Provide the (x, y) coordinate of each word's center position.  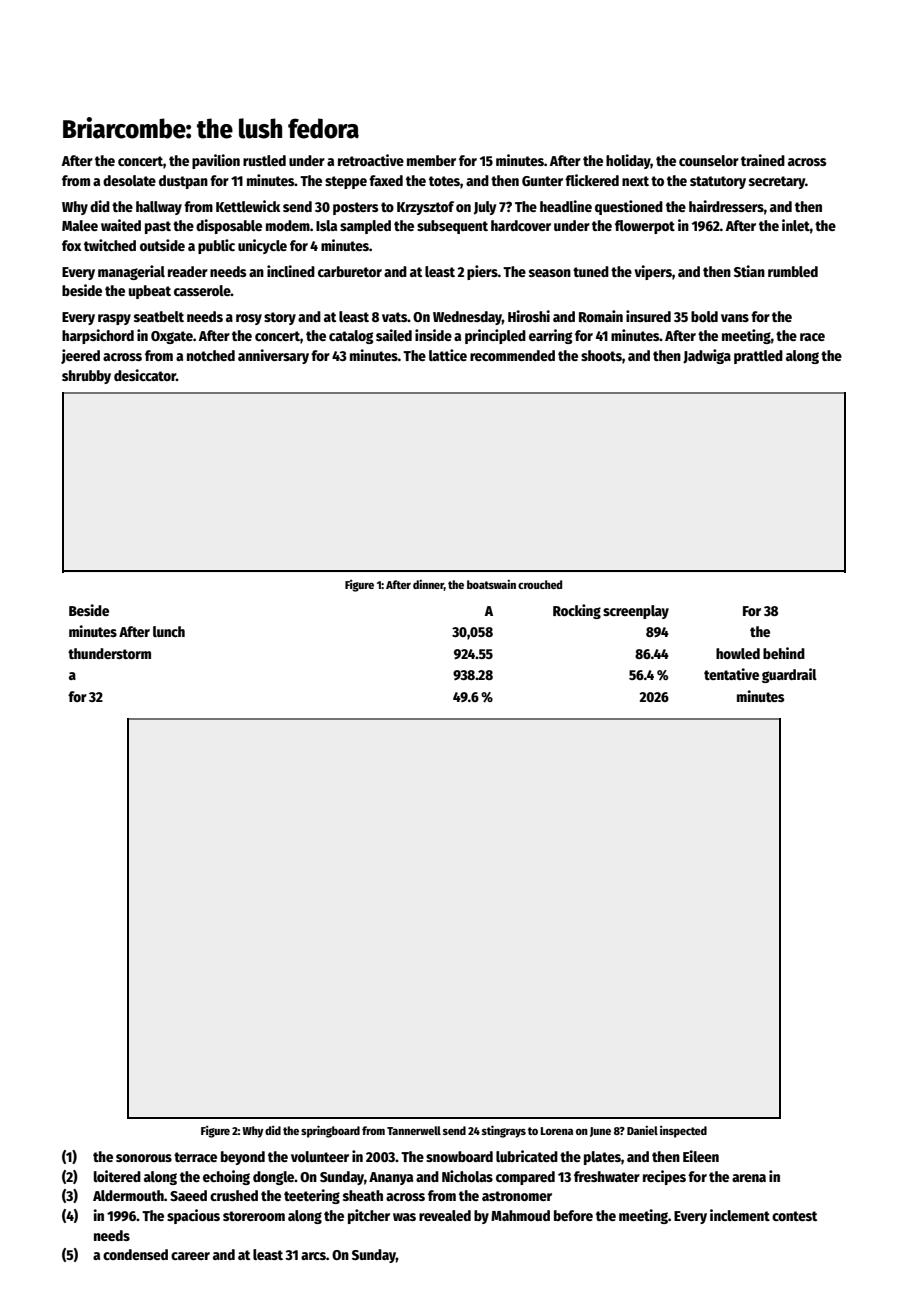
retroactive (371, 160)
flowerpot (645, 227)
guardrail (789, 675)
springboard (330, 1131)
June (600, 1132)
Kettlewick (248, 206)
